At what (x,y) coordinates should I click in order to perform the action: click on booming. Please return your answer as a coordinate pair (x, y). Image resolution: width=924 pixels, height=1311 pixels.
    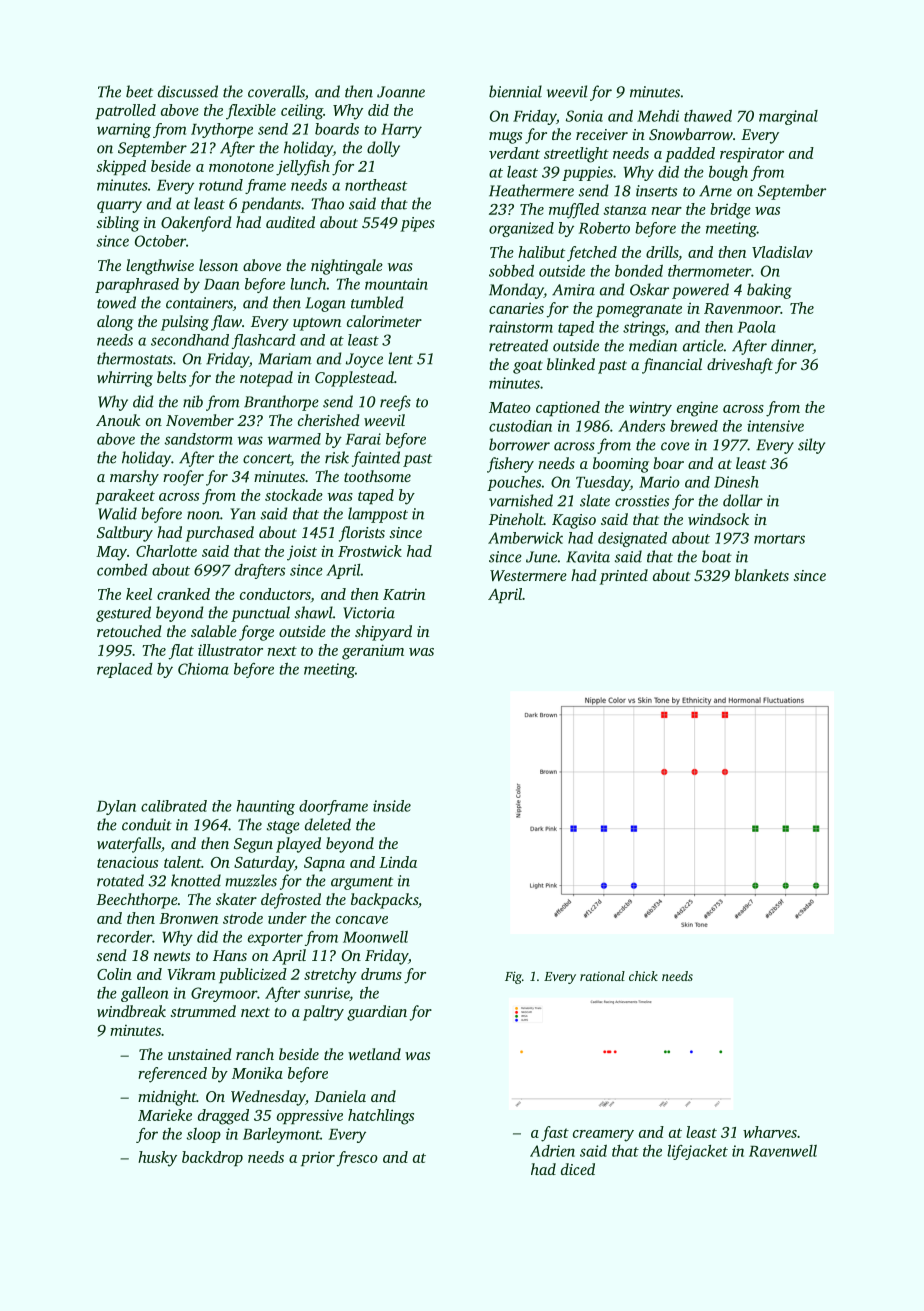
    Looking at the image, I should click on (621, 465).
